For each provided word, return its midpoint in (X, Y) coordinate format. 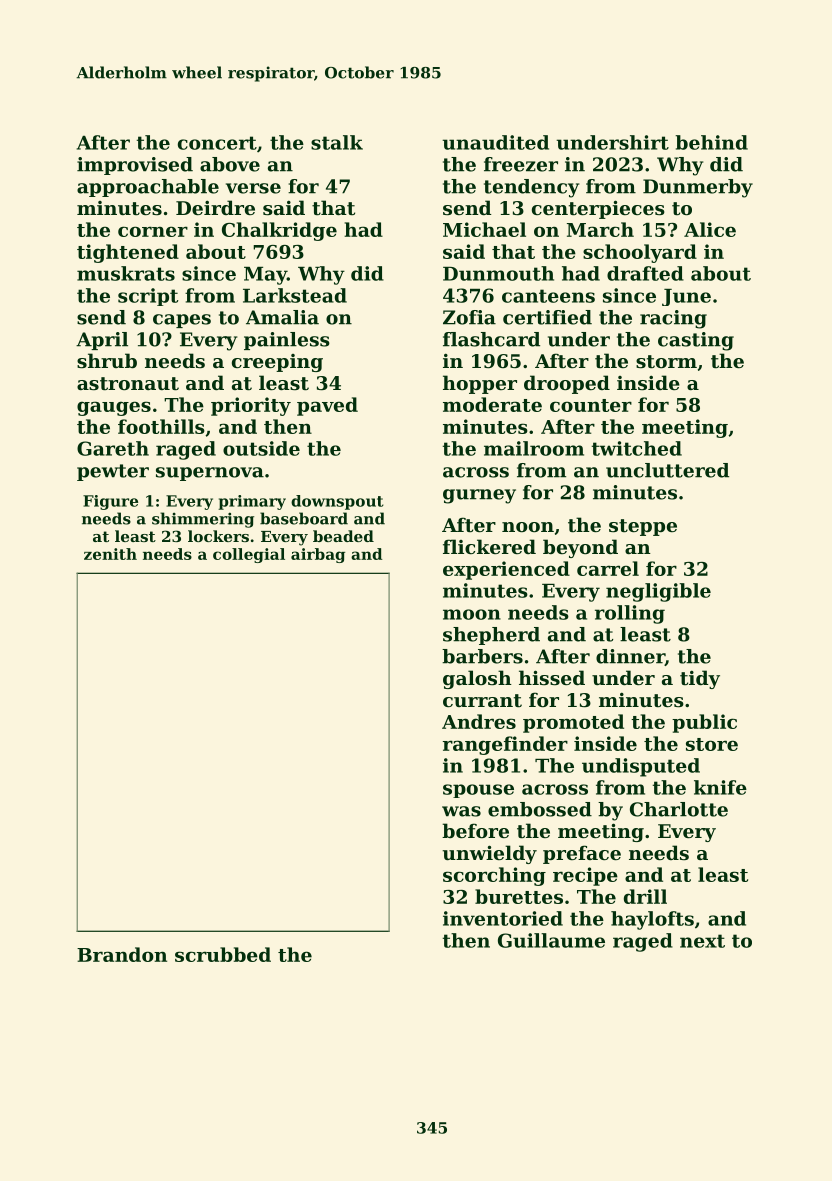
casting (696, 341)
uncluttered (667, 470)
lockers (218, 536)
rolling (630, 614)
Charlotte (679, 809)
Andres (479, 721)
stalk (337, 142)
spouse (478, 791)
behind (711, 142)
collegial (249, 555)
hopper (480, 384)
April (102, 341)
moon (472, 614)
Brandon (122, 954)
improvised (135, 166)
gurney (479, 496)
